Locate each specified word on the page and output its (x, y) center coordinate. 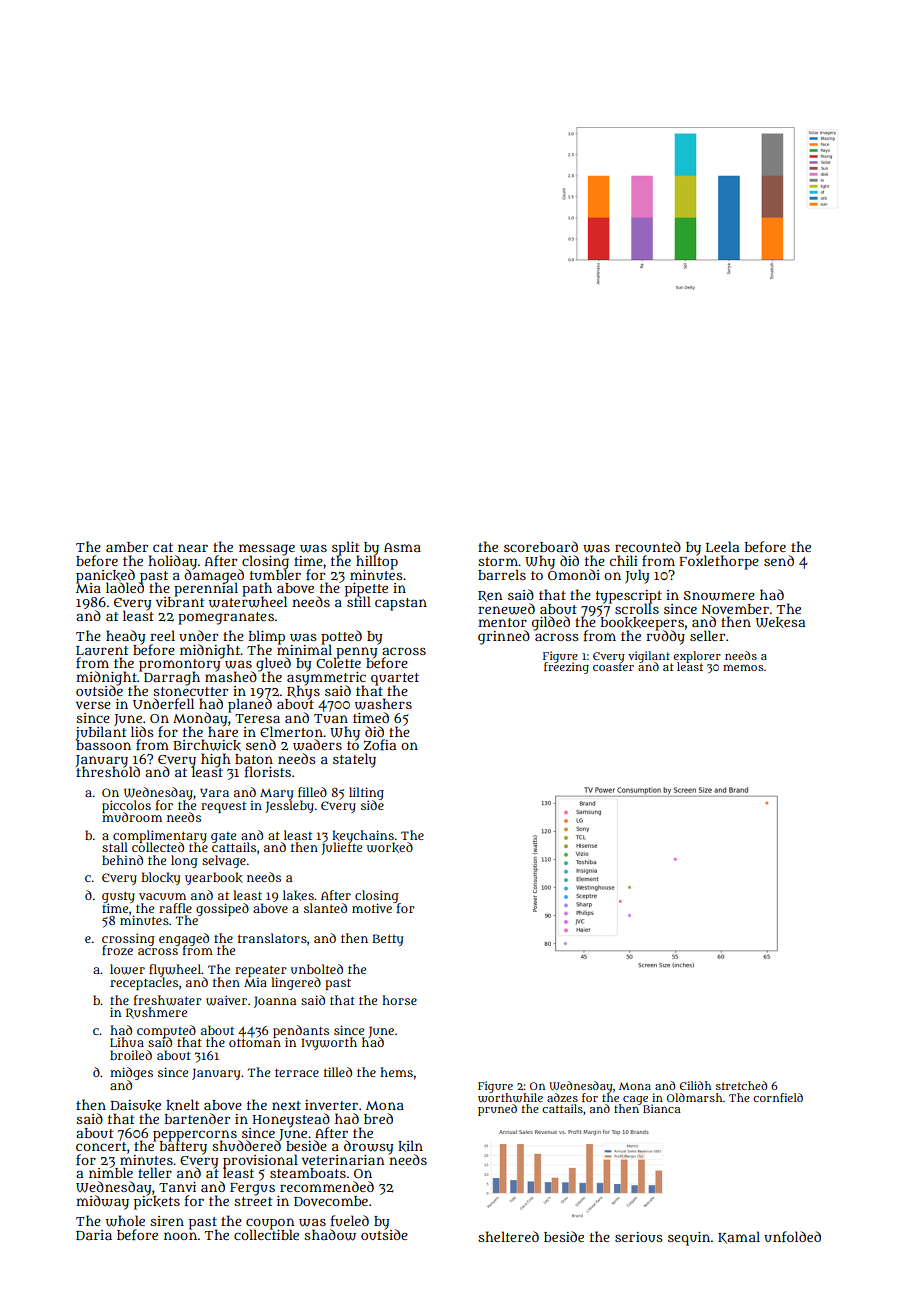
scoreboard (541, 546)
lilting (366, 793)
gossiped (222, 909)
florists (268, 771)
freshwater (168, 1000)
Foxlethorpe (719, 563)
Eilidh (695, 1085)
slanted (325, 908)
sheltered (508, 1236)
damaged (214, 576)
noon (180, 1236)
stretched (741, 1085)
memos (743, 667)
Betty (387, 940)
